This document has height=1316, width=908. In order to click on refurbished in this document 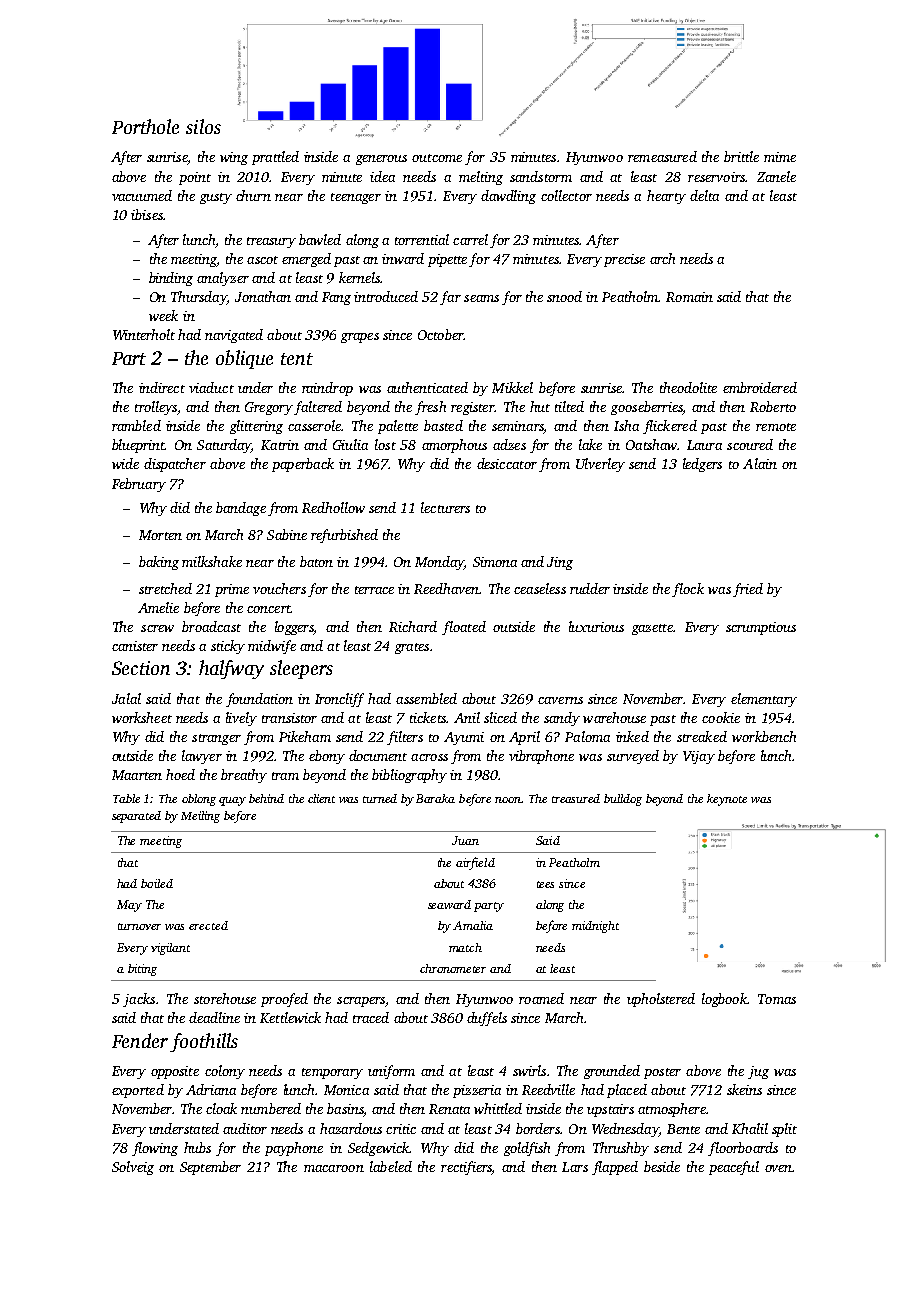, I will do `click(344, 536)`.
